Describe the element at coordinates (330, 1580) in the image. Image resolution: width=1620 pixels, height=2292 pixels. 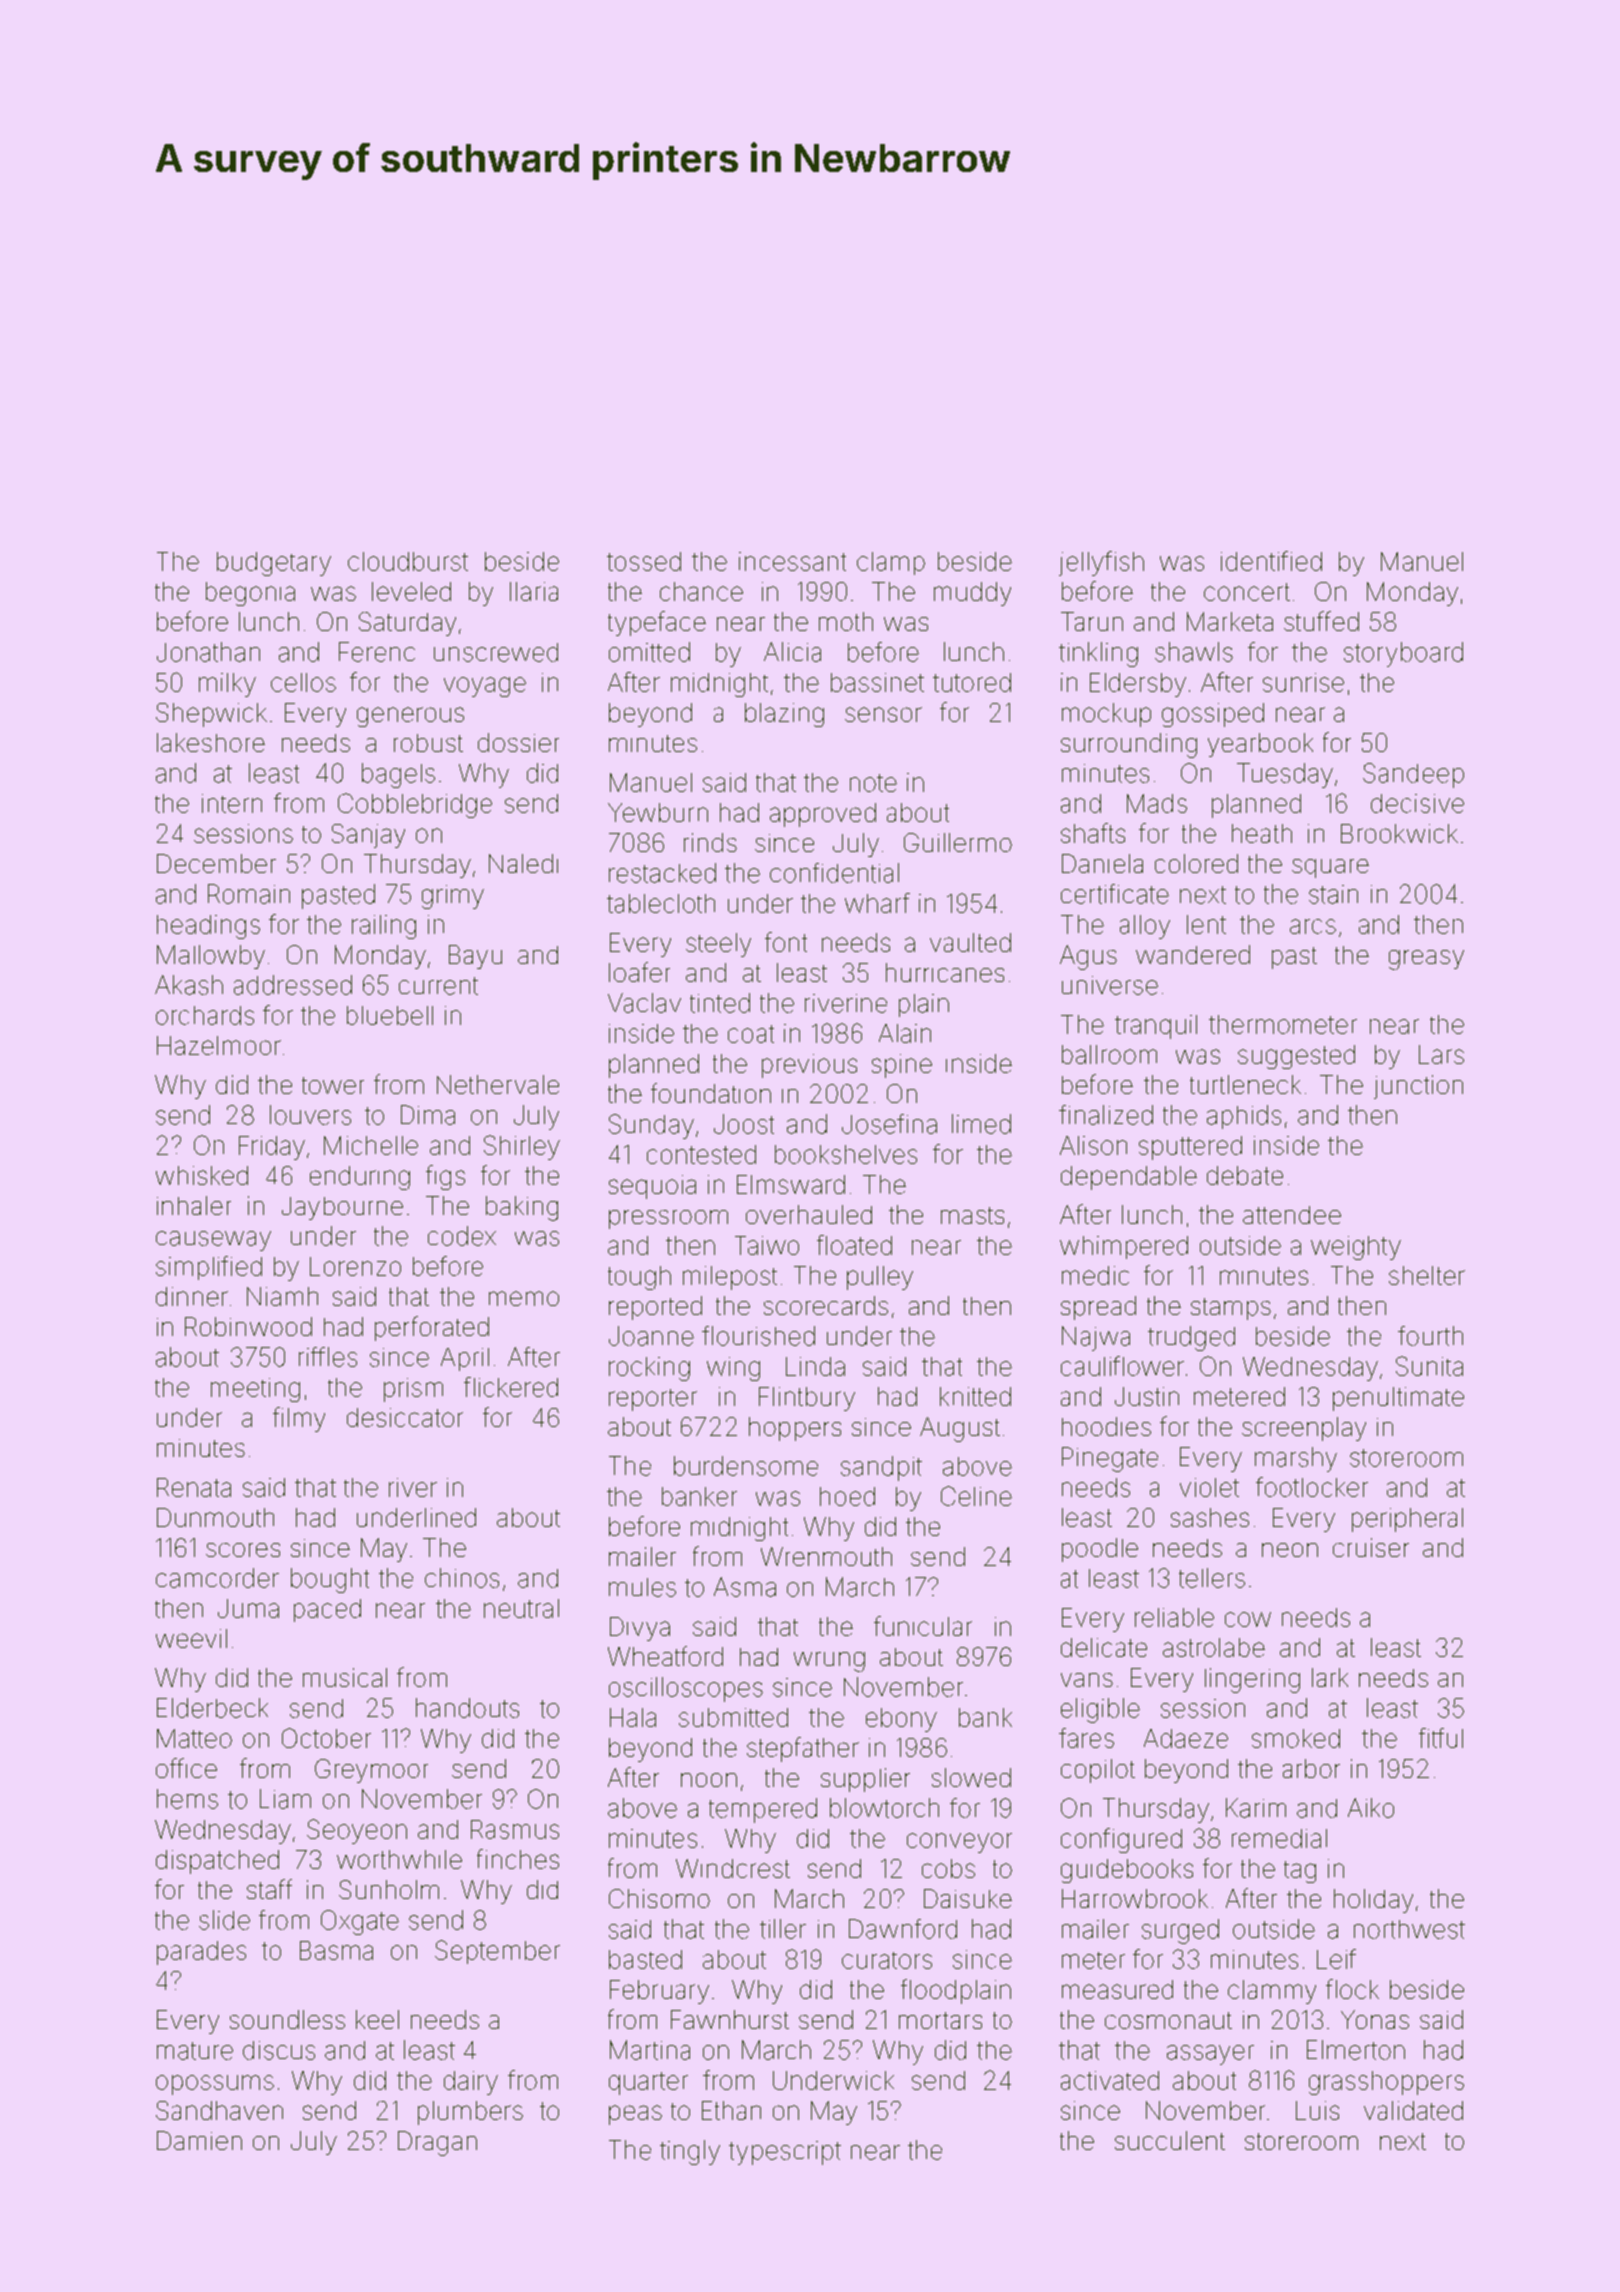
I see `bought` at that location.
